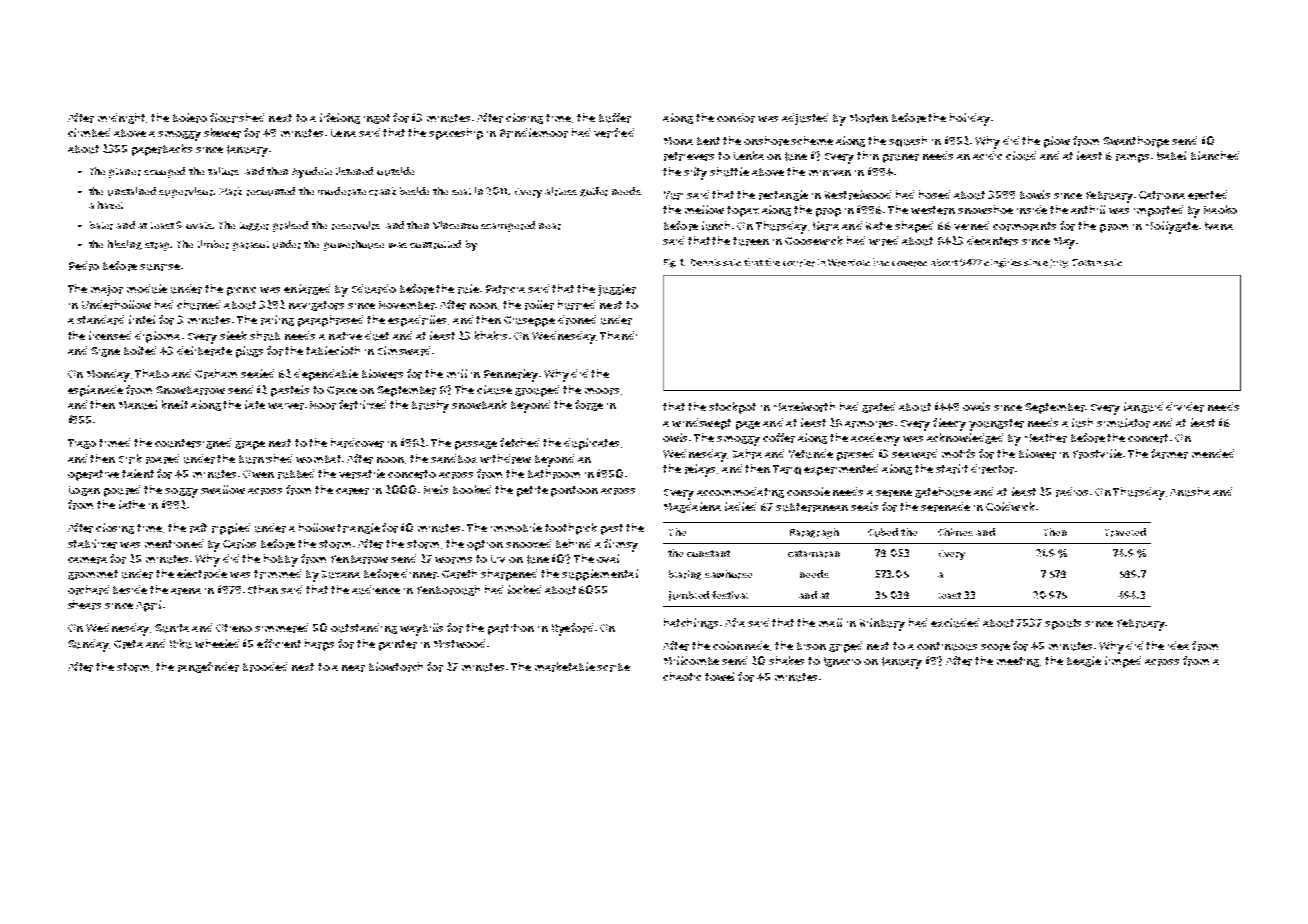 The image size is (1308, 924). I want to click on Hollygate, so click(1172, 227).
